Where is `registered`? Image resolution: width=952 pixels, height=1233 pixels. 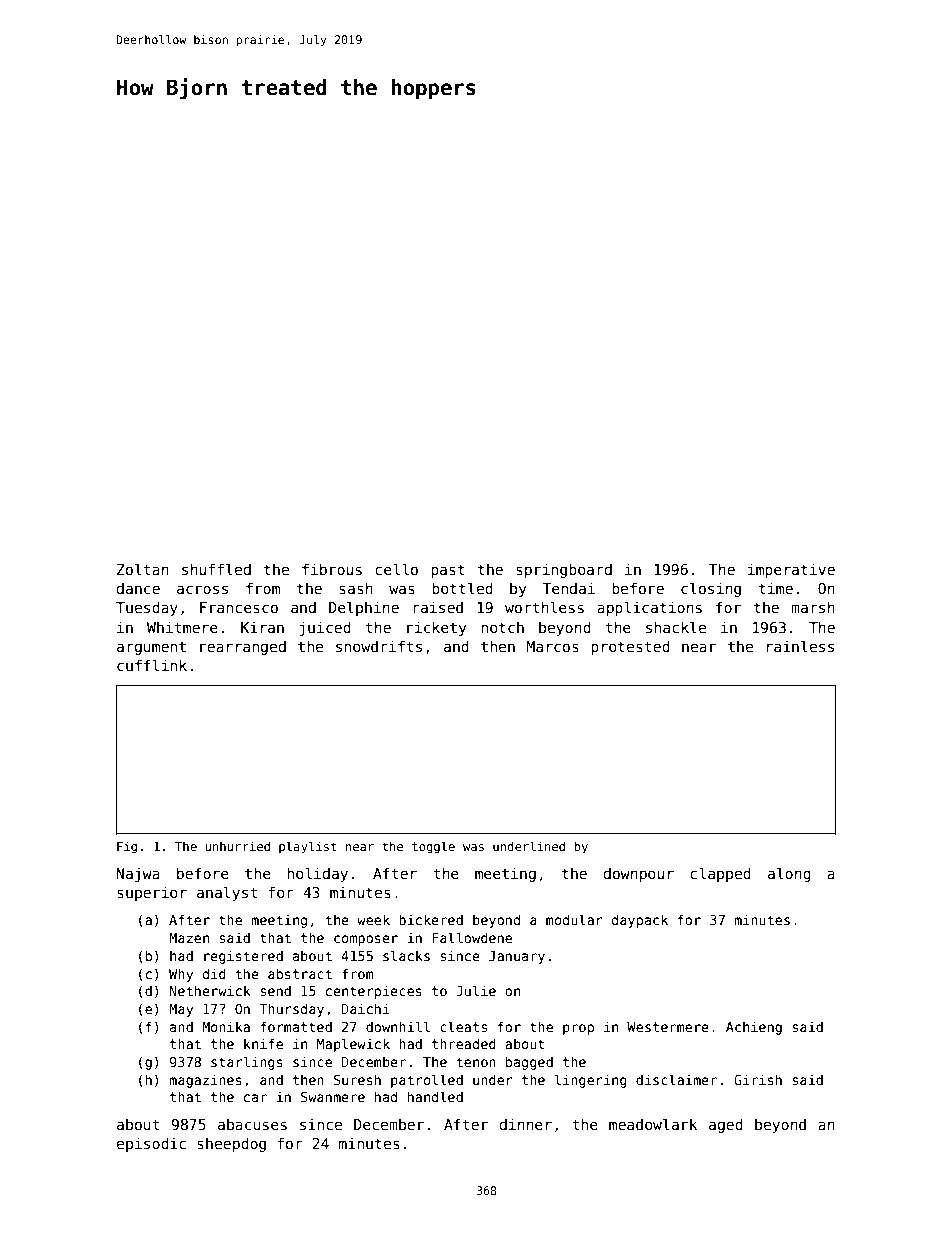 registered is located at coordinates (243, 957).
